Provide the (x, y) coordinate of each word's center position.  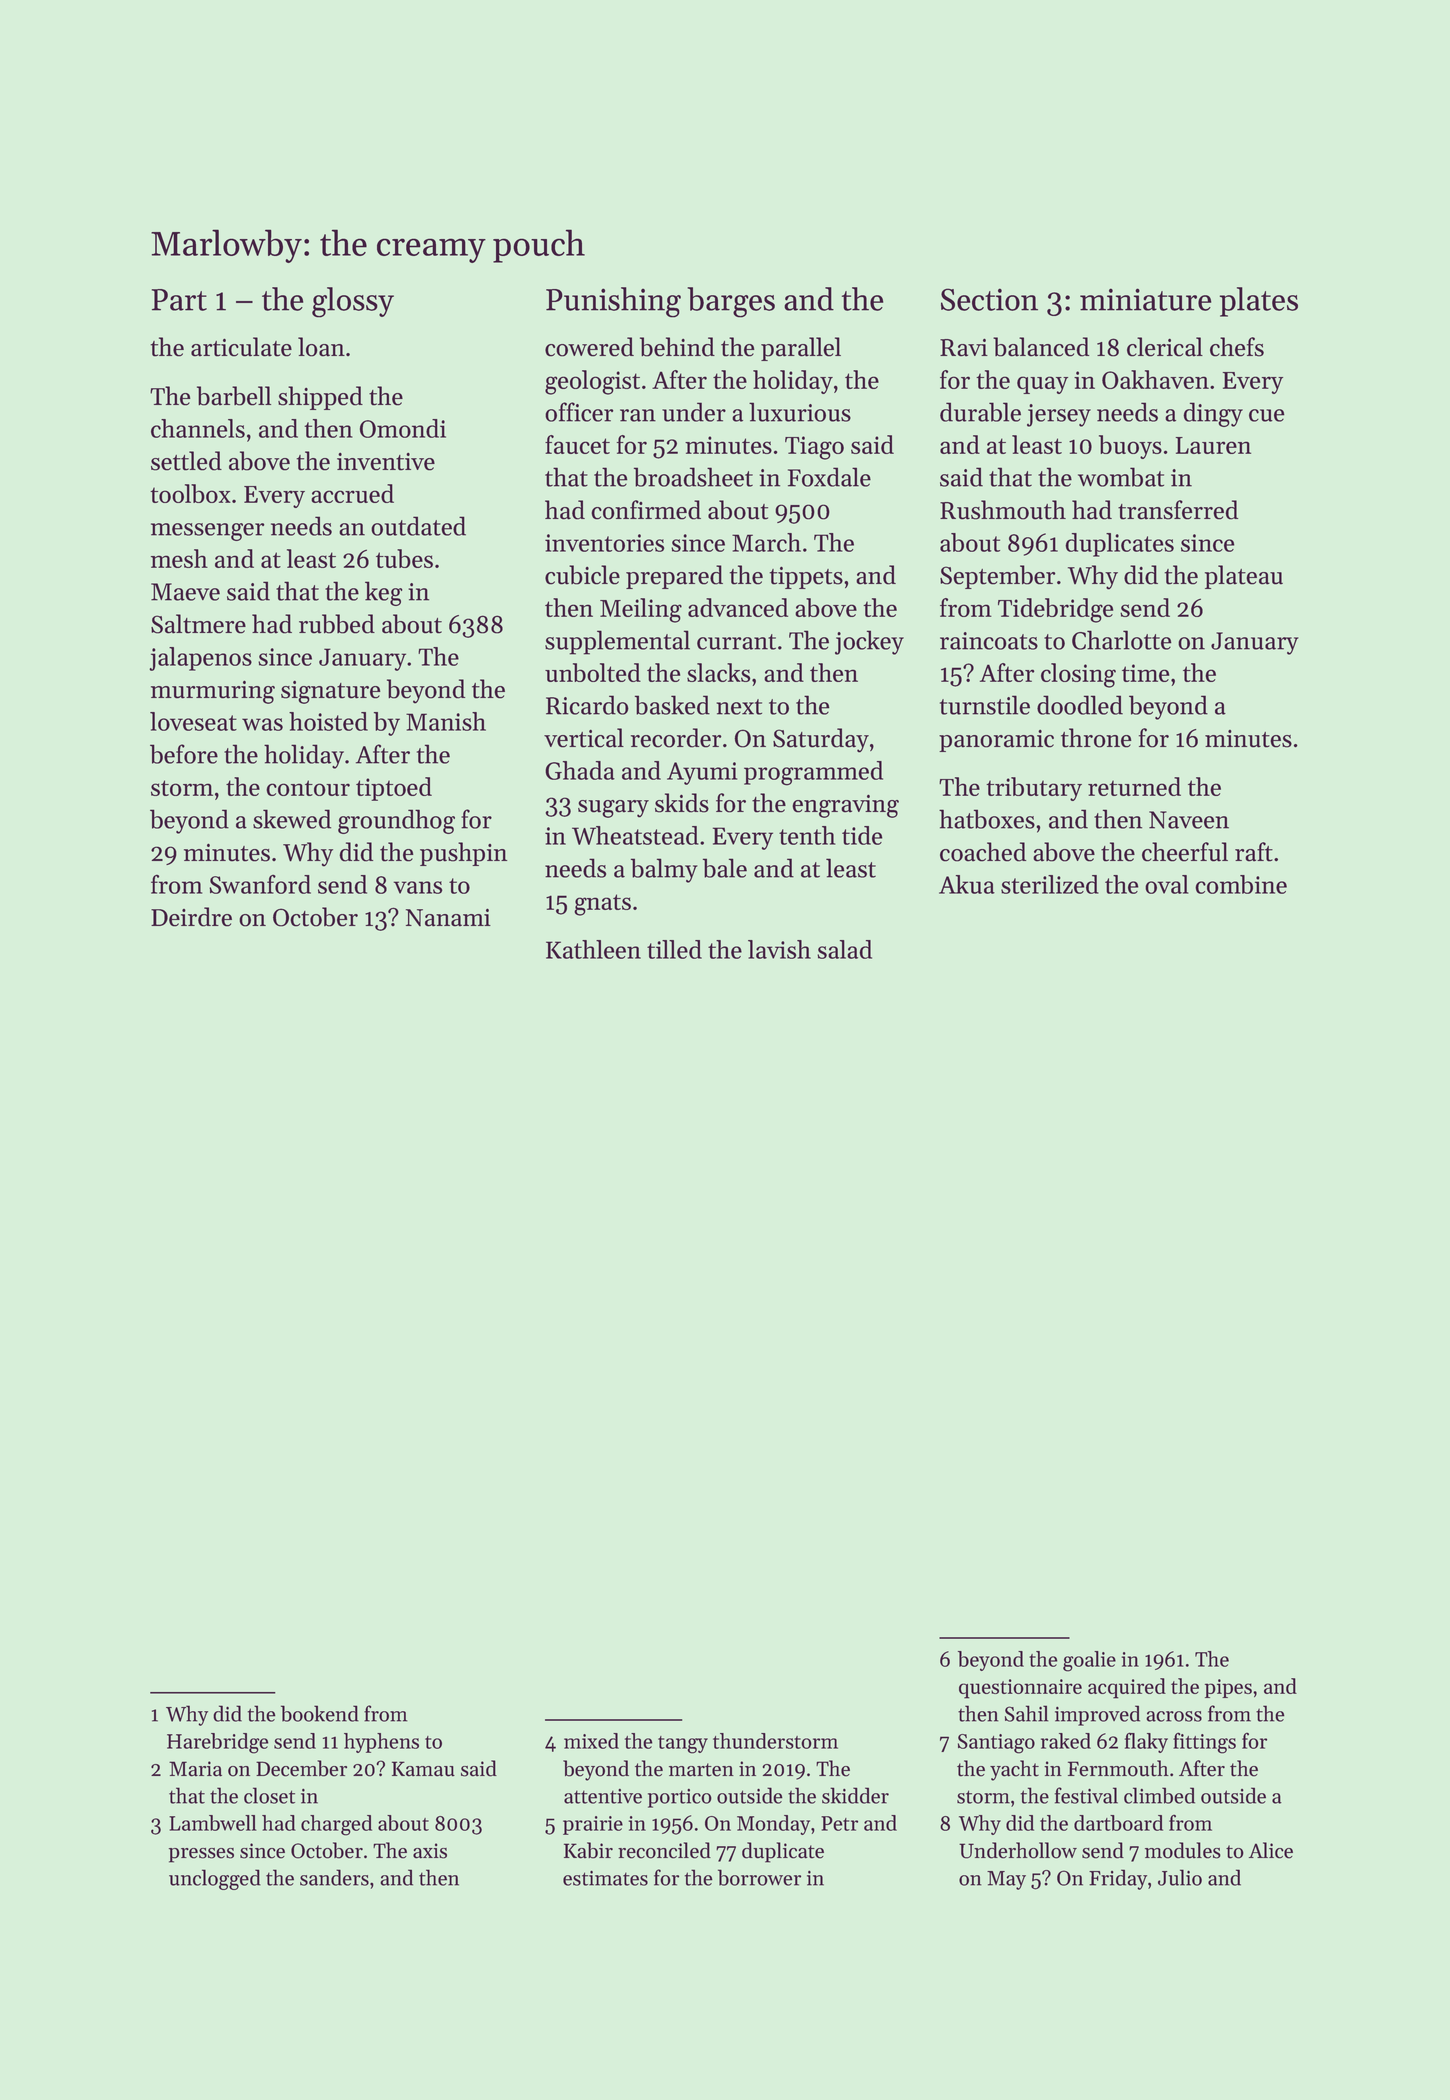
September (997, 577)
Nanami (448, 918)
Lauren (1213, 445)
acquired (1127, 1688)
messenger (207, 532)
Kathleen (593, 949)
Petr (839, 1823)
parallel (801, 349)
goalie (1089, 1661)
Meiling (641, 610)
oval (1167, 884)
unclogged (215, 1879)
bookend (320, 1713)
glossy (353, 302)
